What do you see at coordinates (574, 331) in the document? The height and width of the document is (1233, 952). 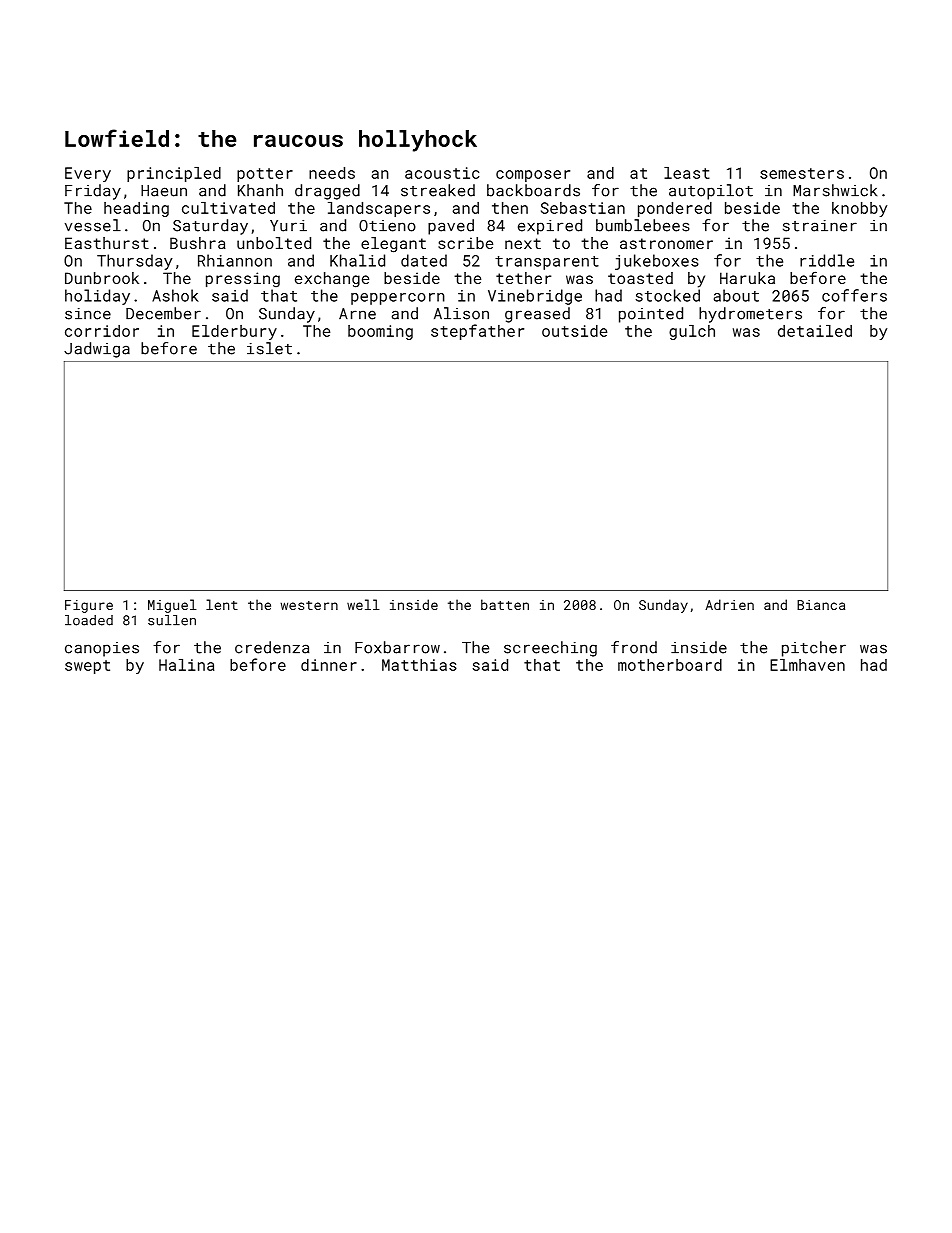 I see `outside` at bounding box center [574, 331].
